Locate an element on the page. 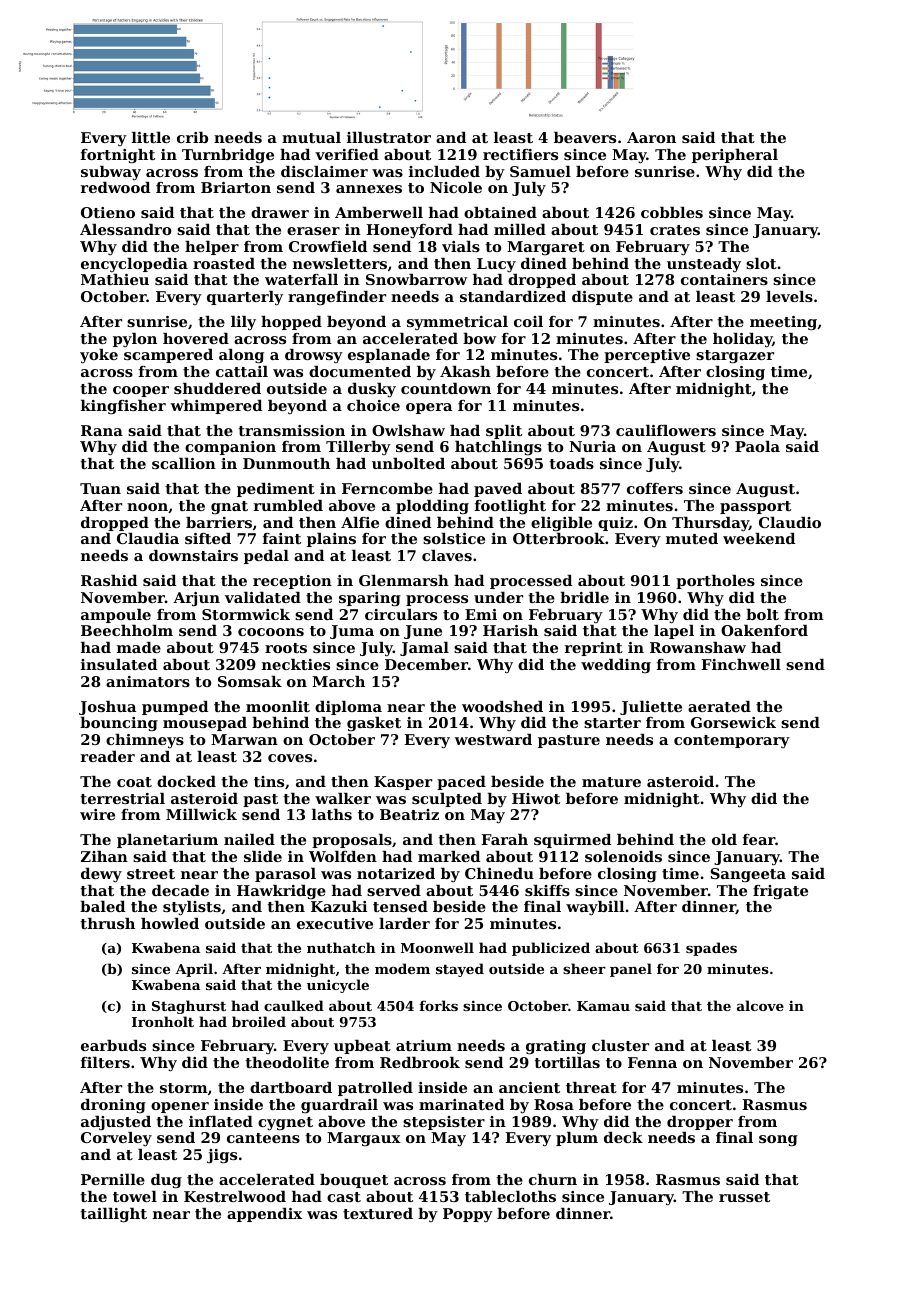  deck is located at coordinates (623, 1137).
